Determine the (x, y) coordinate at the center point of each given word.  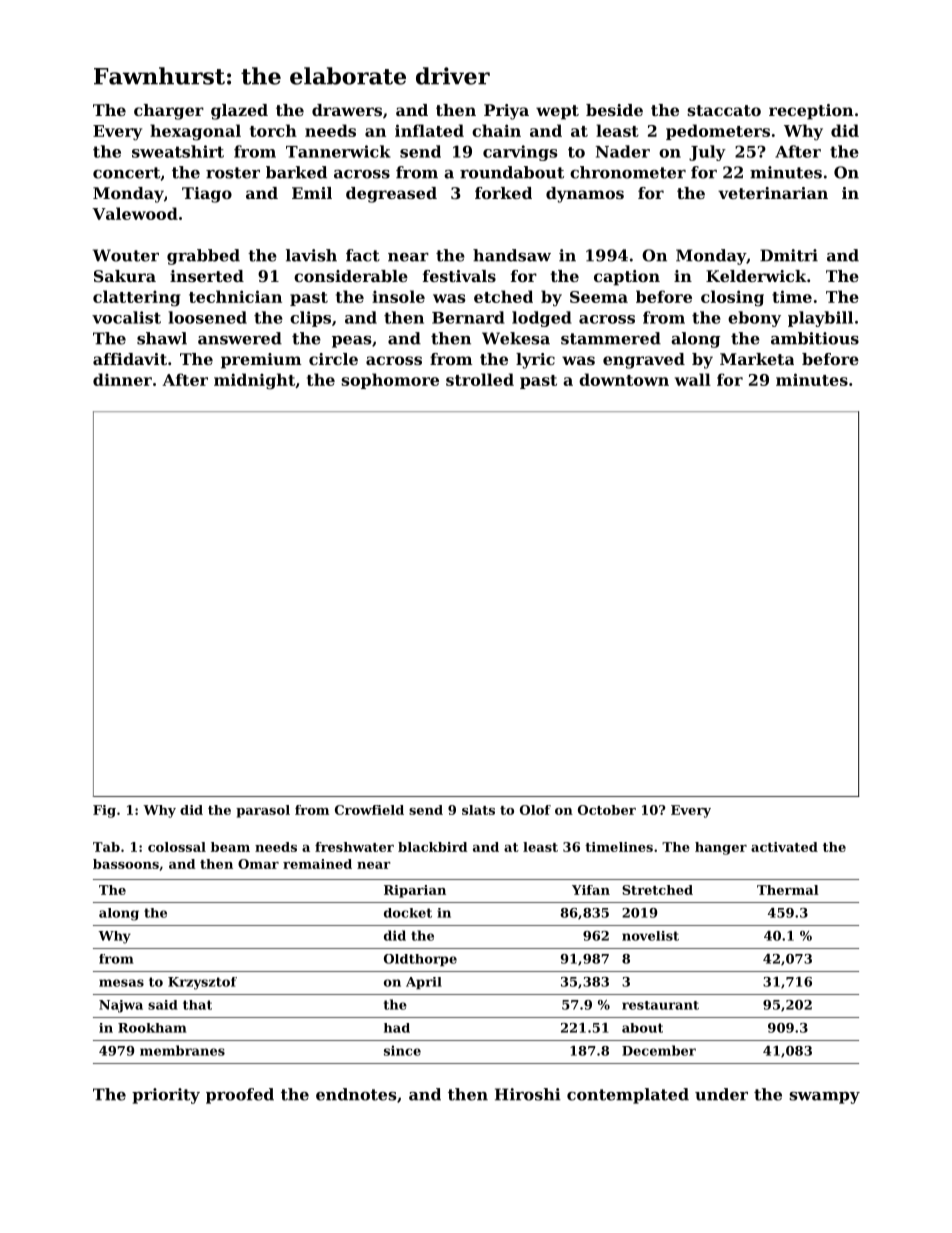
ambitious (815, 338)
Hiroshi (528, 1094)
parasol (263, 811)
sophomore (390, 381)
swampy (824, 1098)
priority (166, 1096)
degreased (391, 195)
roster (233, 173)
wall (693, 379)
